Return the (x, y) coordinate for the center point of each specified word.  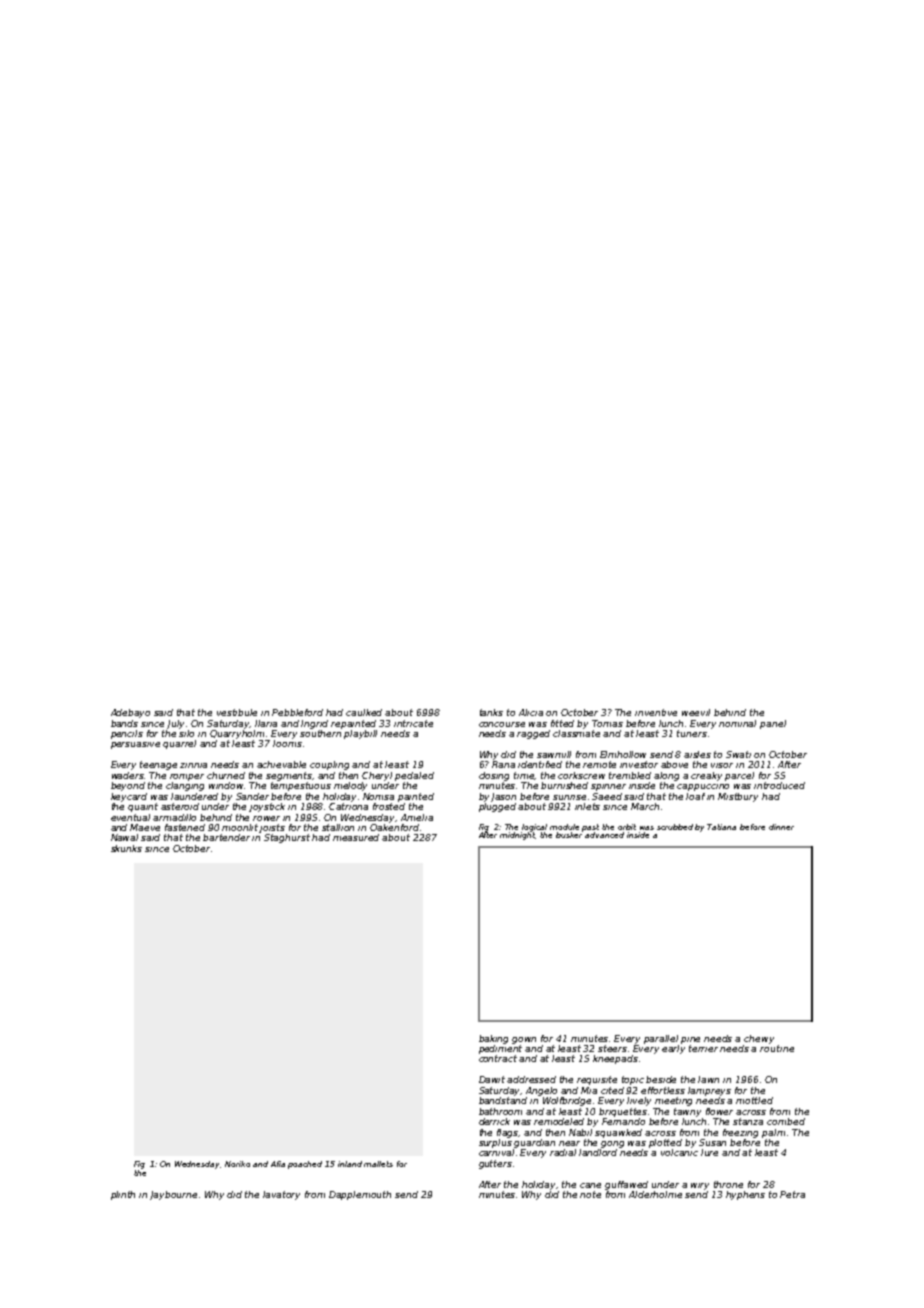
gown (524, 1040)
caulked (364, 712)
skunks (126, 848)
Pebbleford (297, 712)
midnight (518, 836)
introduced (779, 785)
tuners (692, 733)
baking (493, 1039)
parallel (661, 1039)
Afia (278, 1164)
